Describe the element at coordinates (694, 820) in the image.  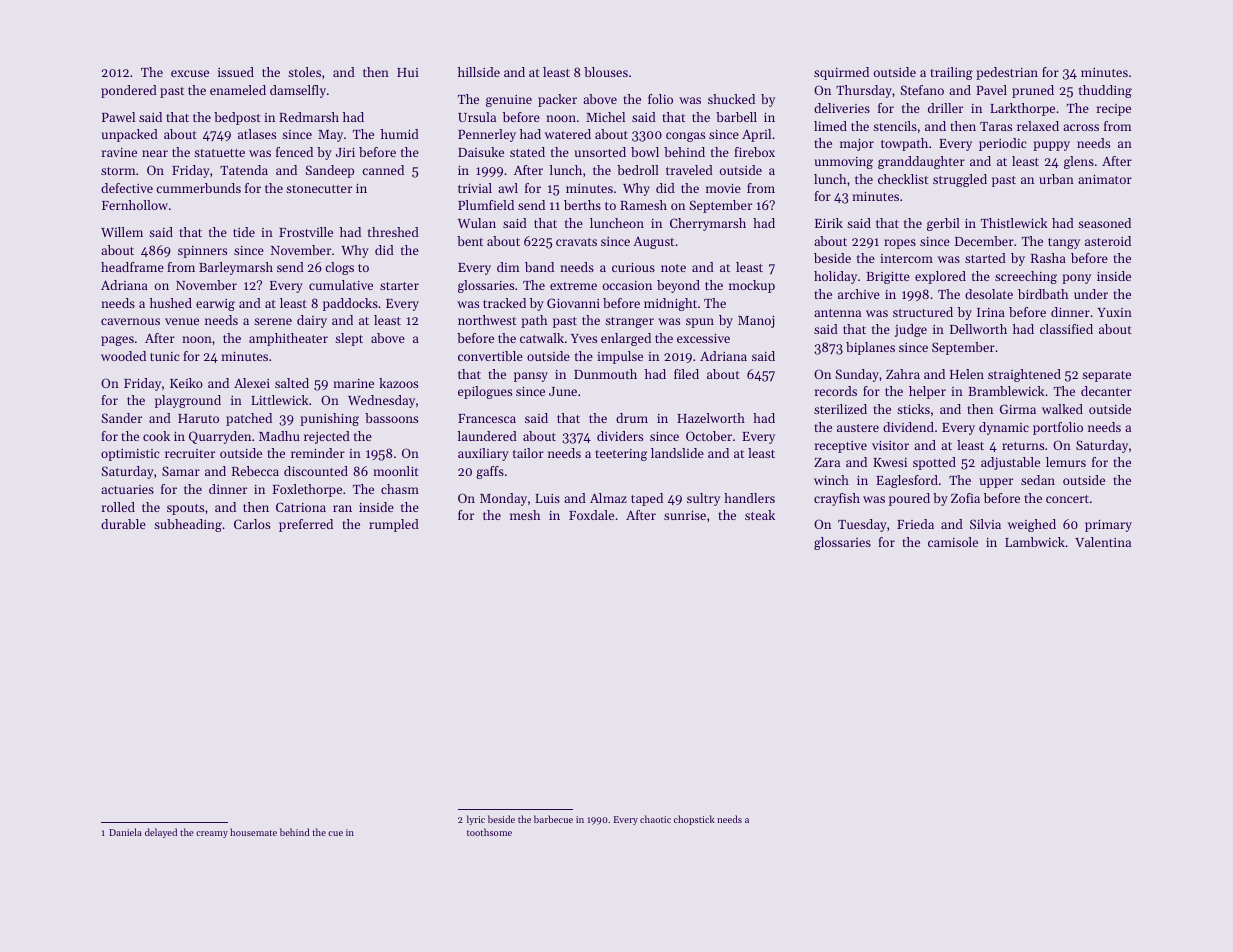
I see `chopstick` at that location.
